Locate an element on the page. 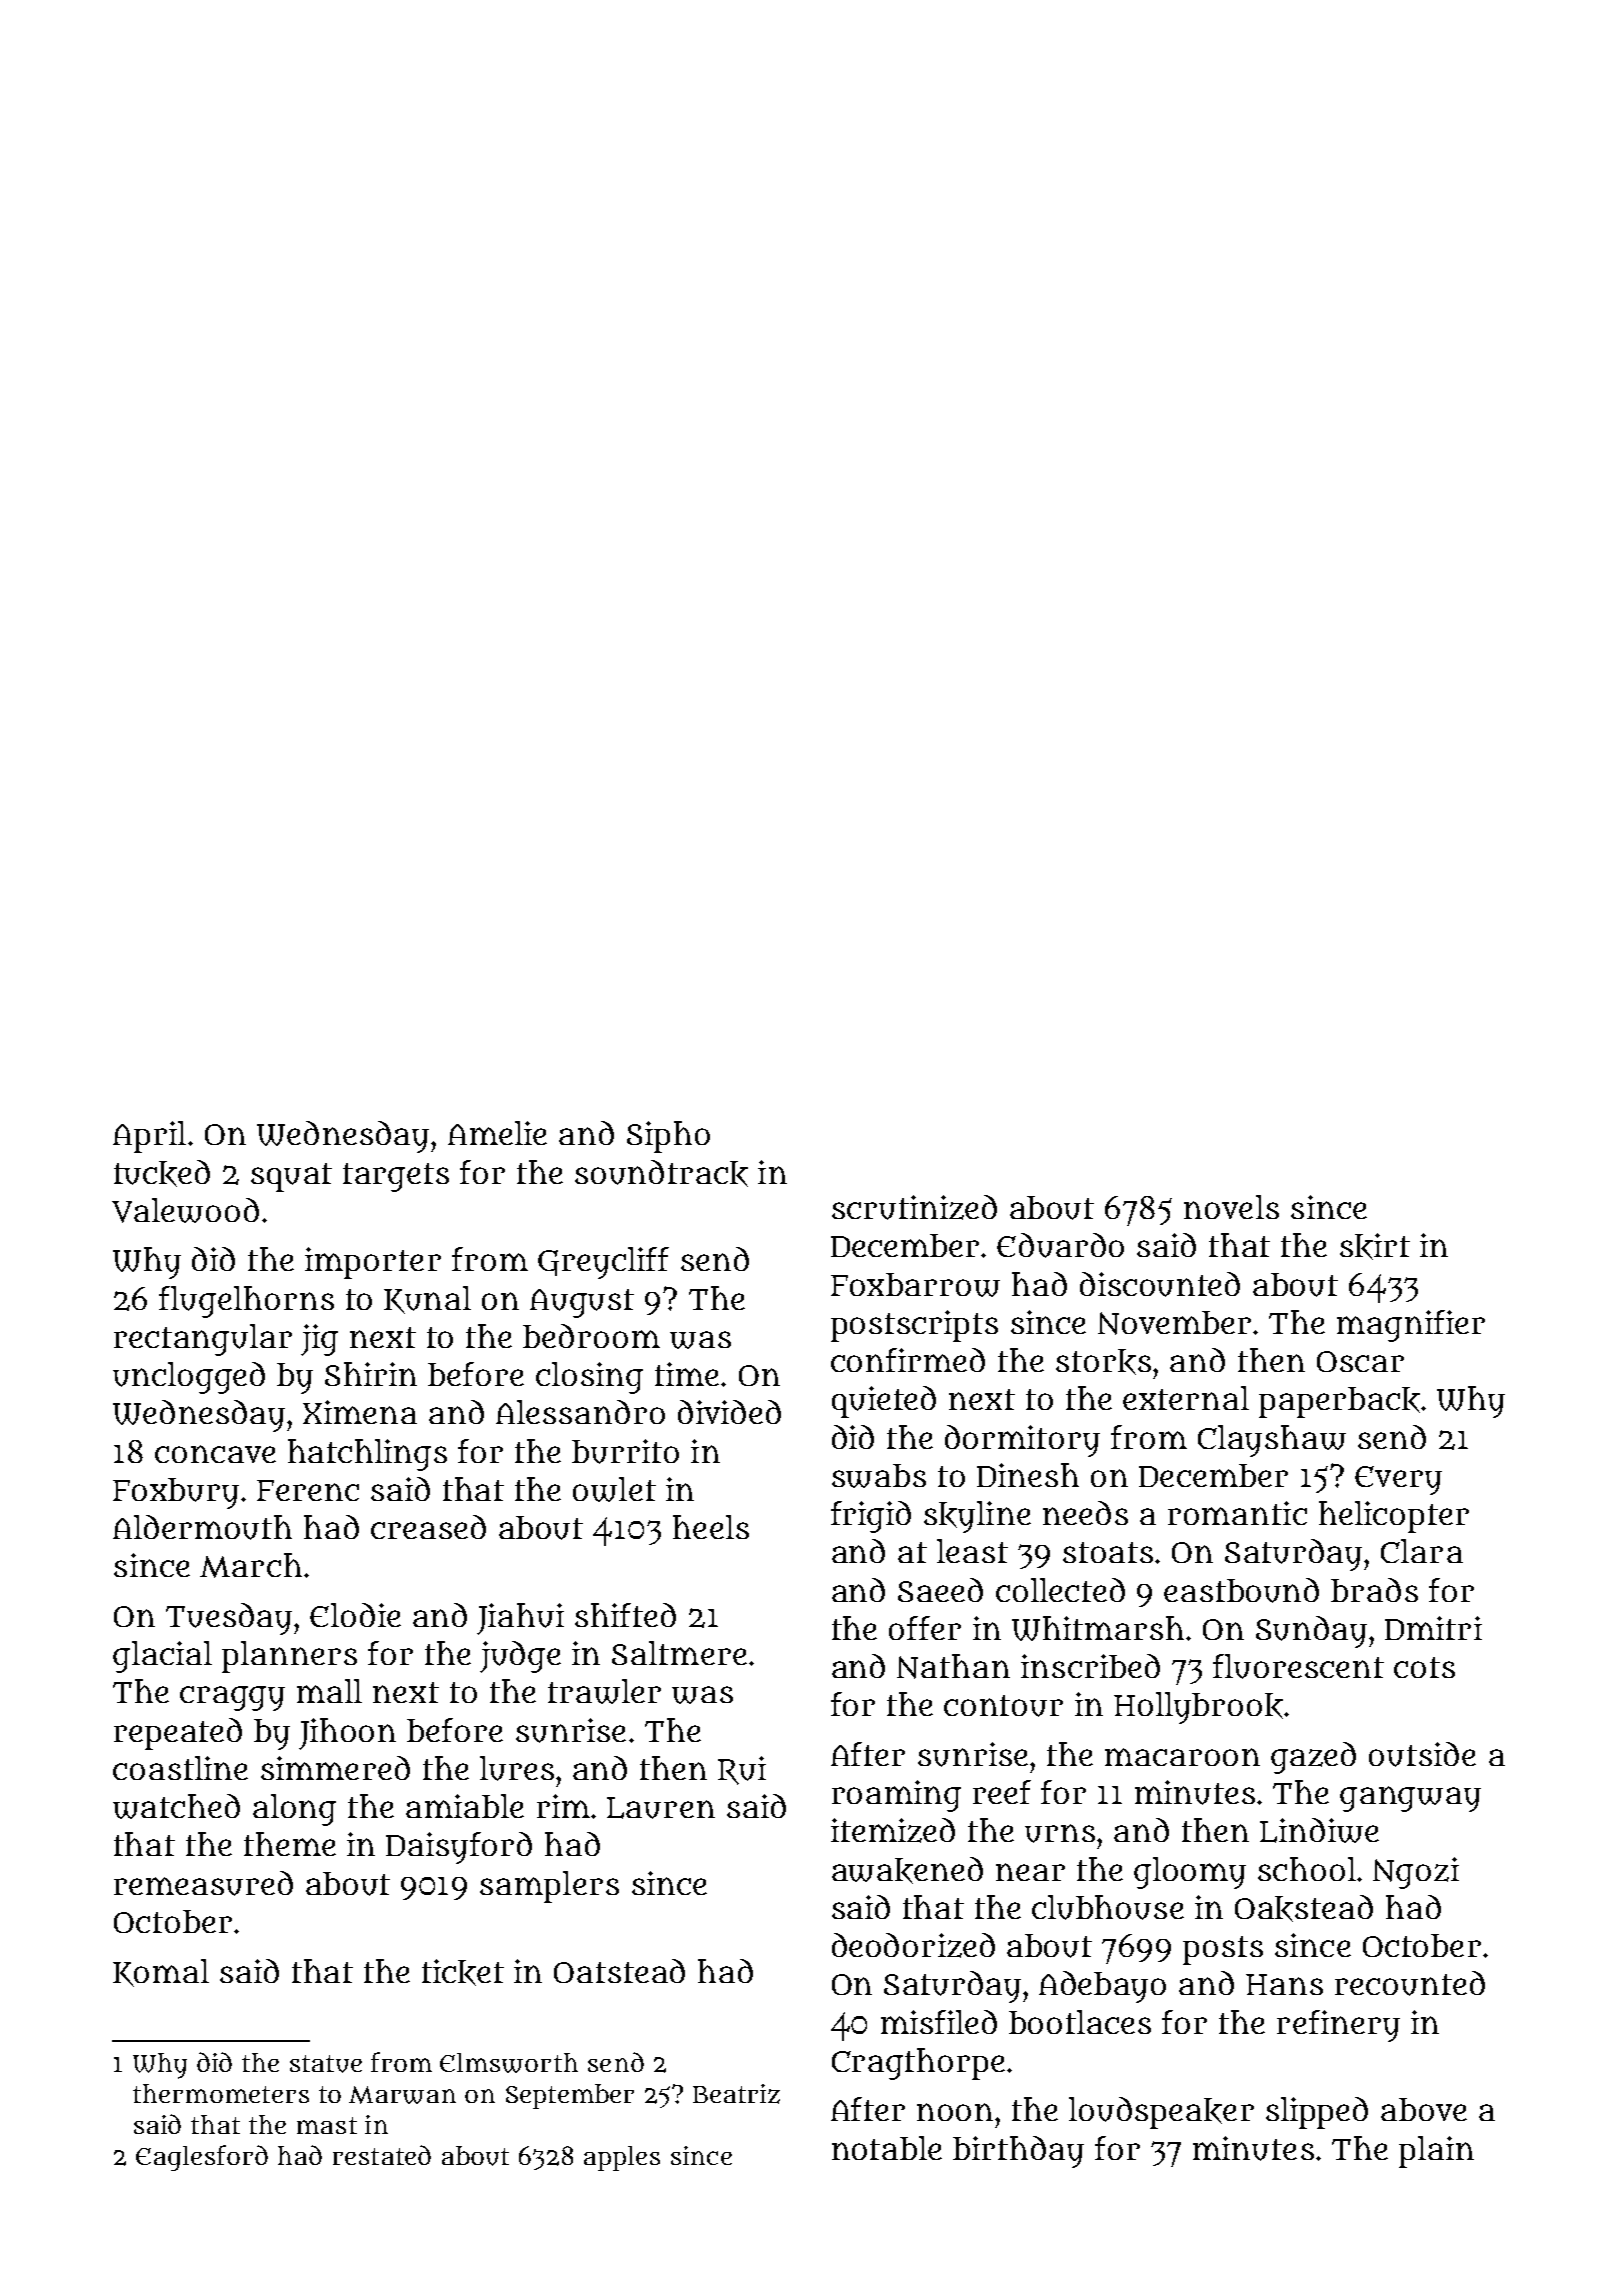 The height and width of the document is (2292, 1620). April is located at coordinates (149, 1137).
